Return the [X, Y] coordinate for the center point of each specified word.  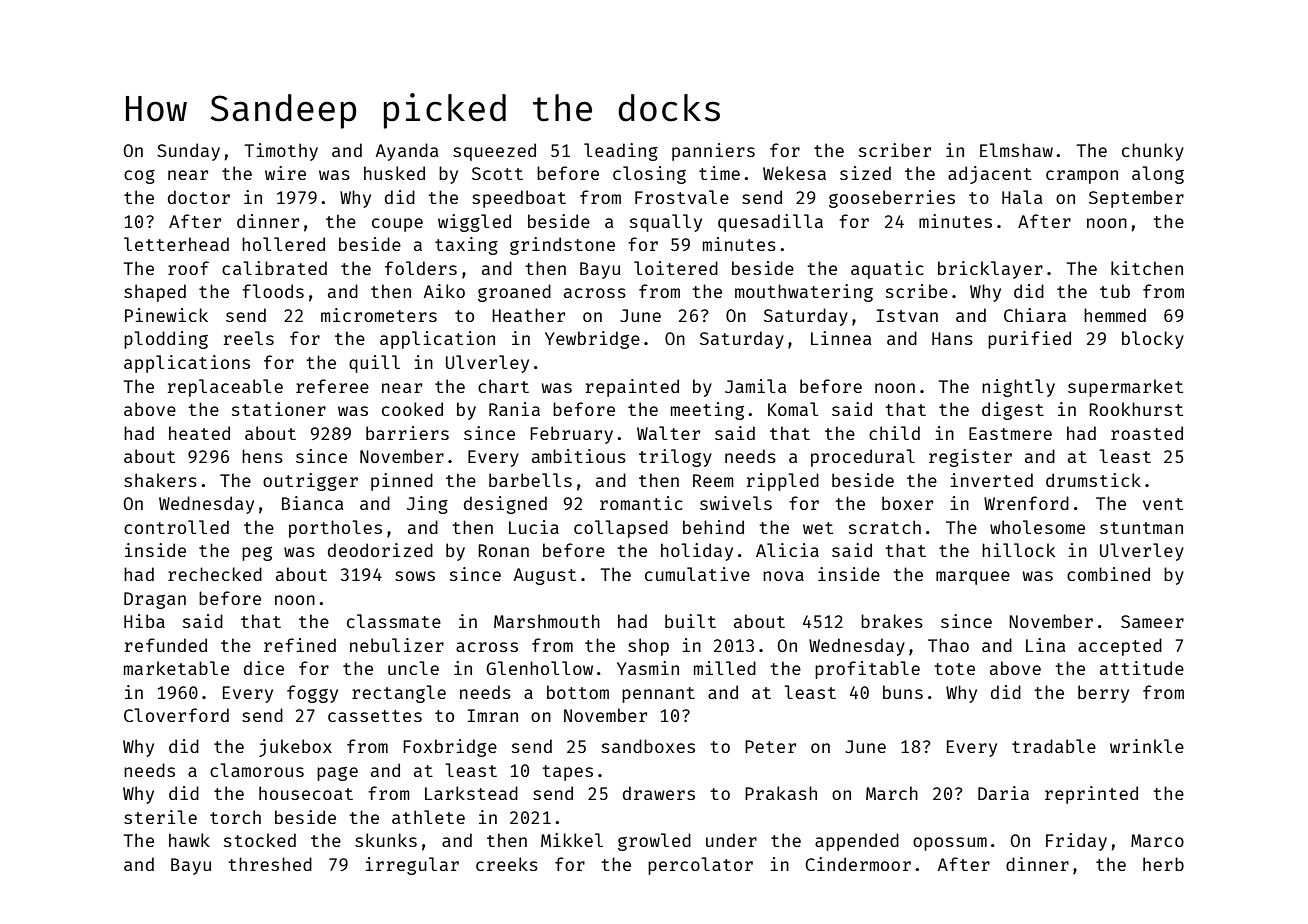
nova [783, 576]
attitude [1142, 668]
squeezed [494, 152]
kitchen [1147, 268]
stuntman [1141, 528]
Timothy [281, 152]
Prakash [781, 793]
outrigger [310, 482]
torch [235, 817]
